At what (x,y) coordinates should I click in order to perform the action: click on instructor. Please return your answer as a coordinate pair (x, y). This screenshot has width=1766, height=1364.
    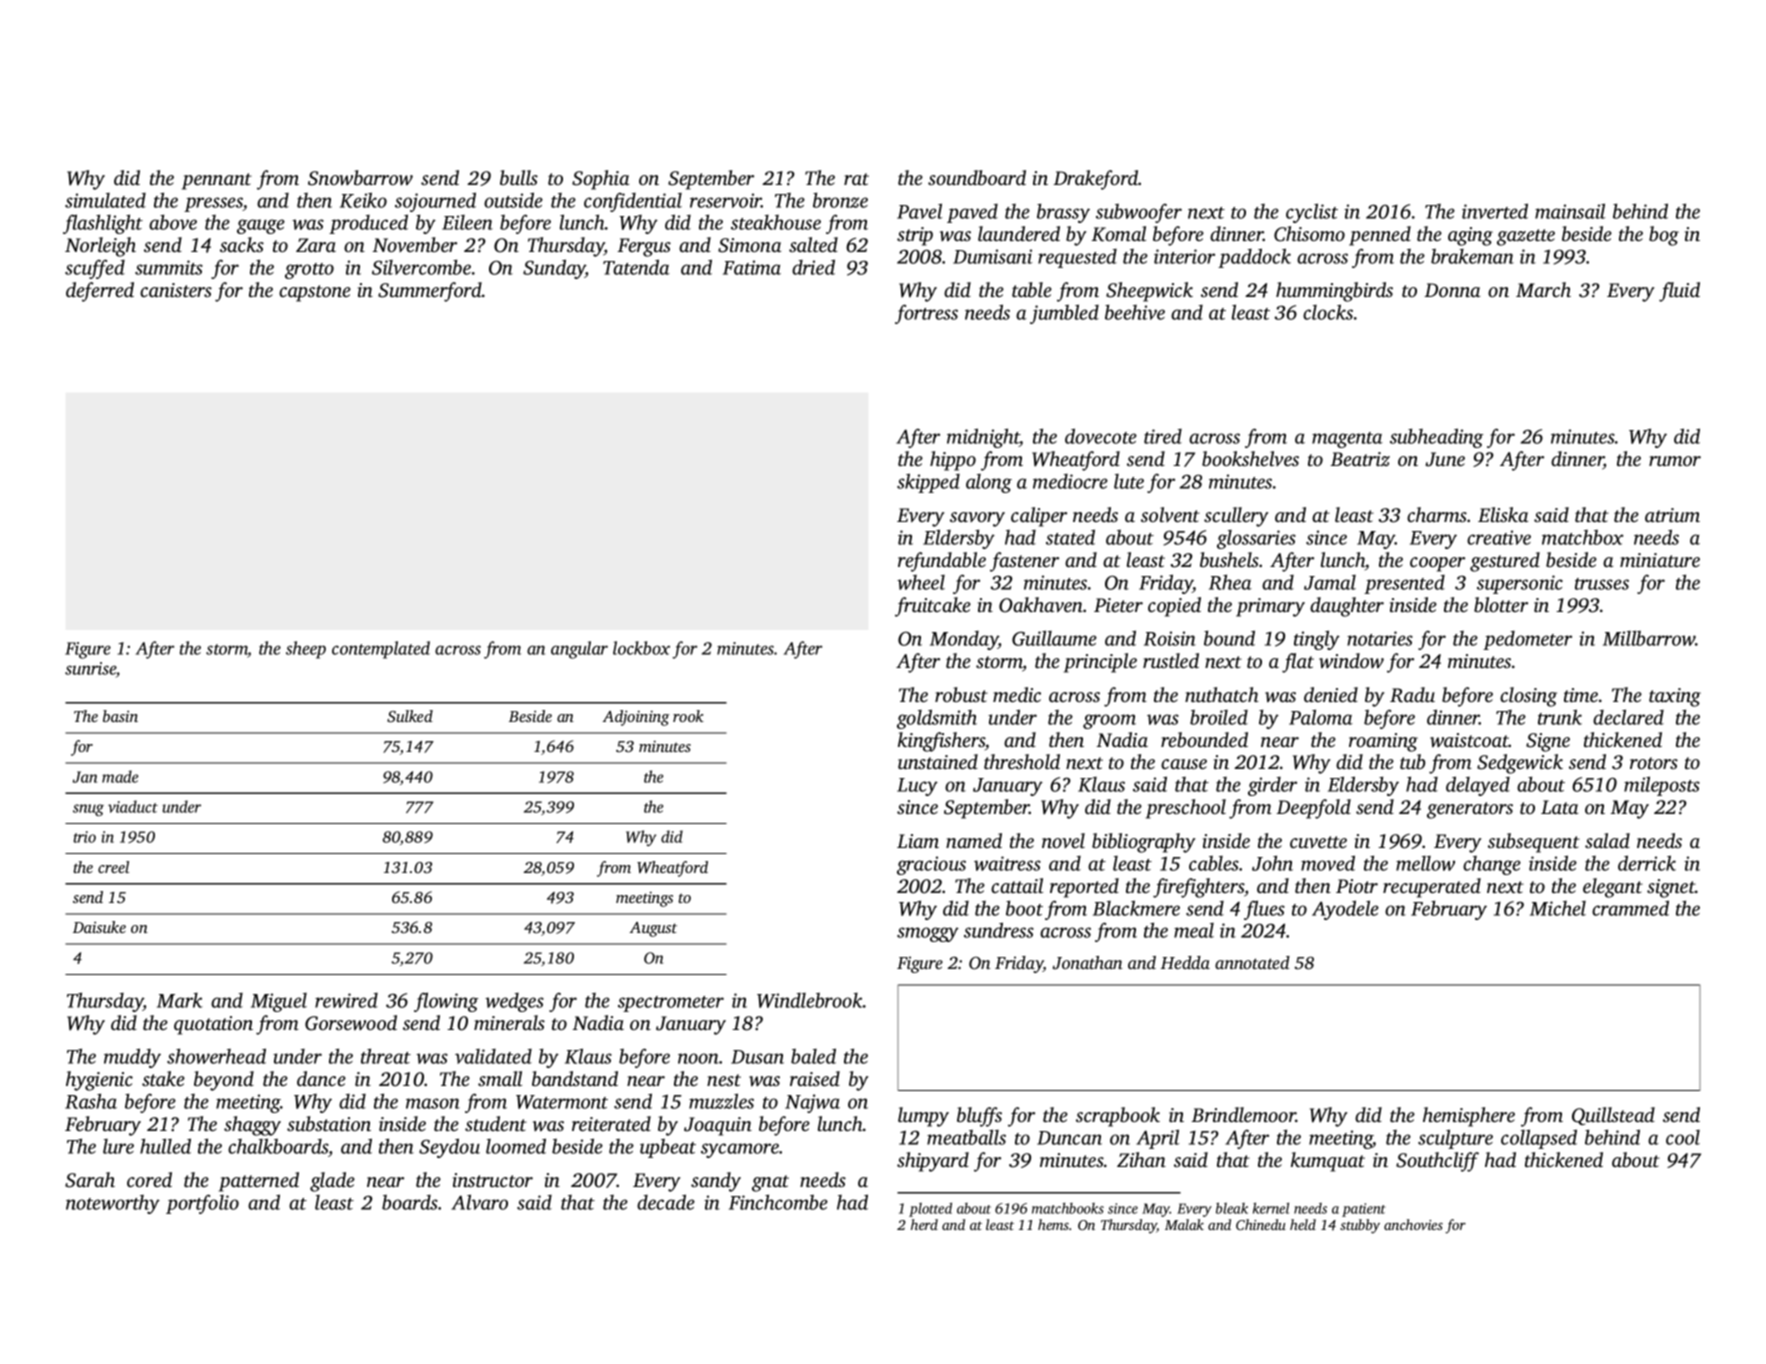
    Looking at the image, I should click on (493, 1180).
